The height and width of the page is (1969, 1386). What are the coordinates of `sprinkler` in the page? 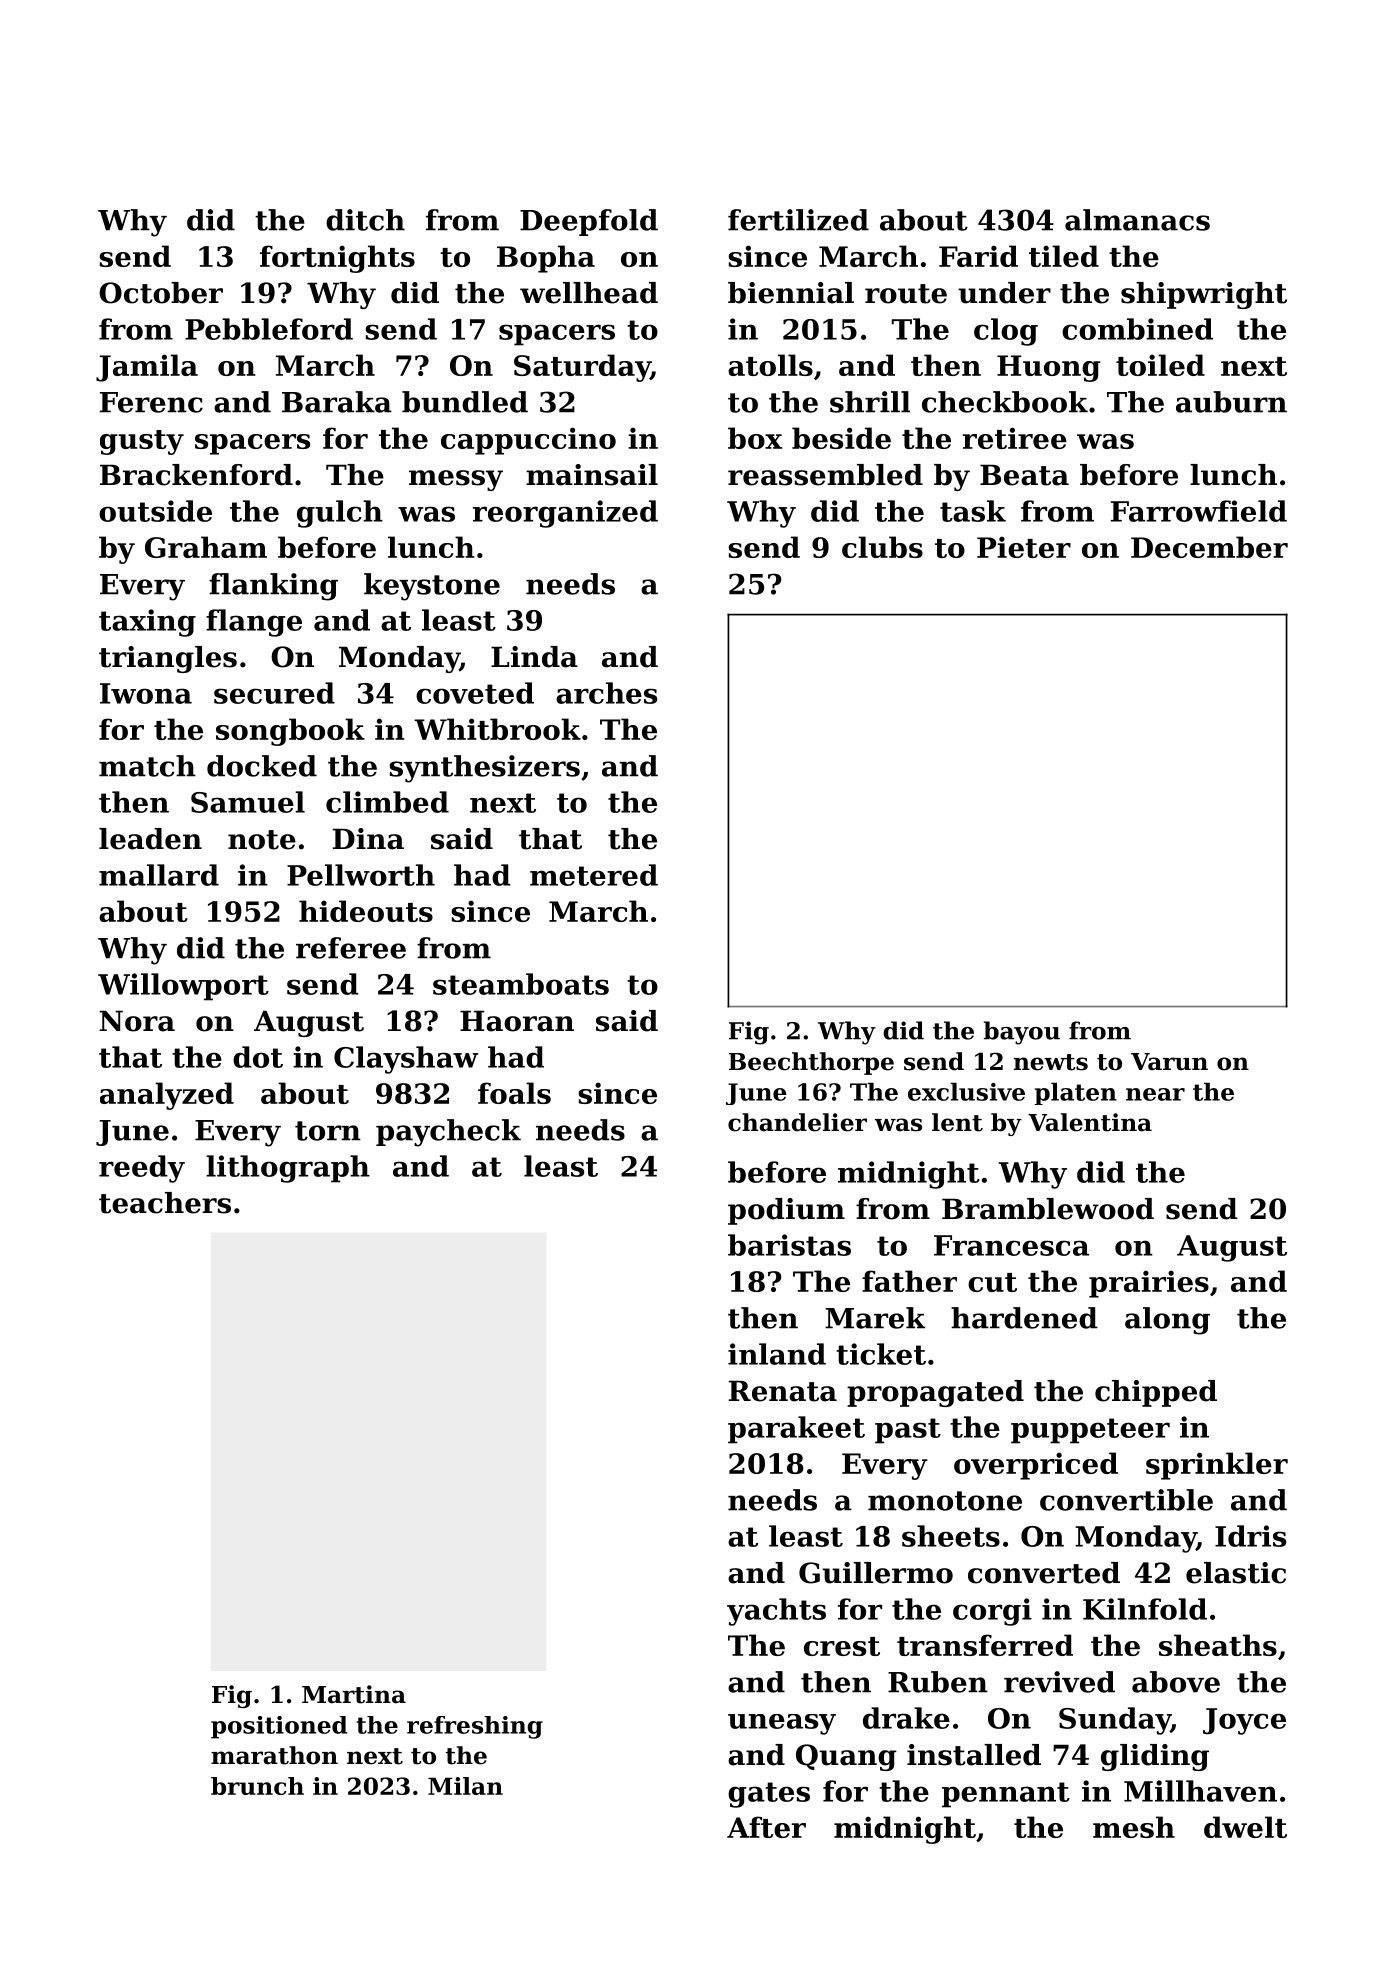 It's located at (1217, 1466).
